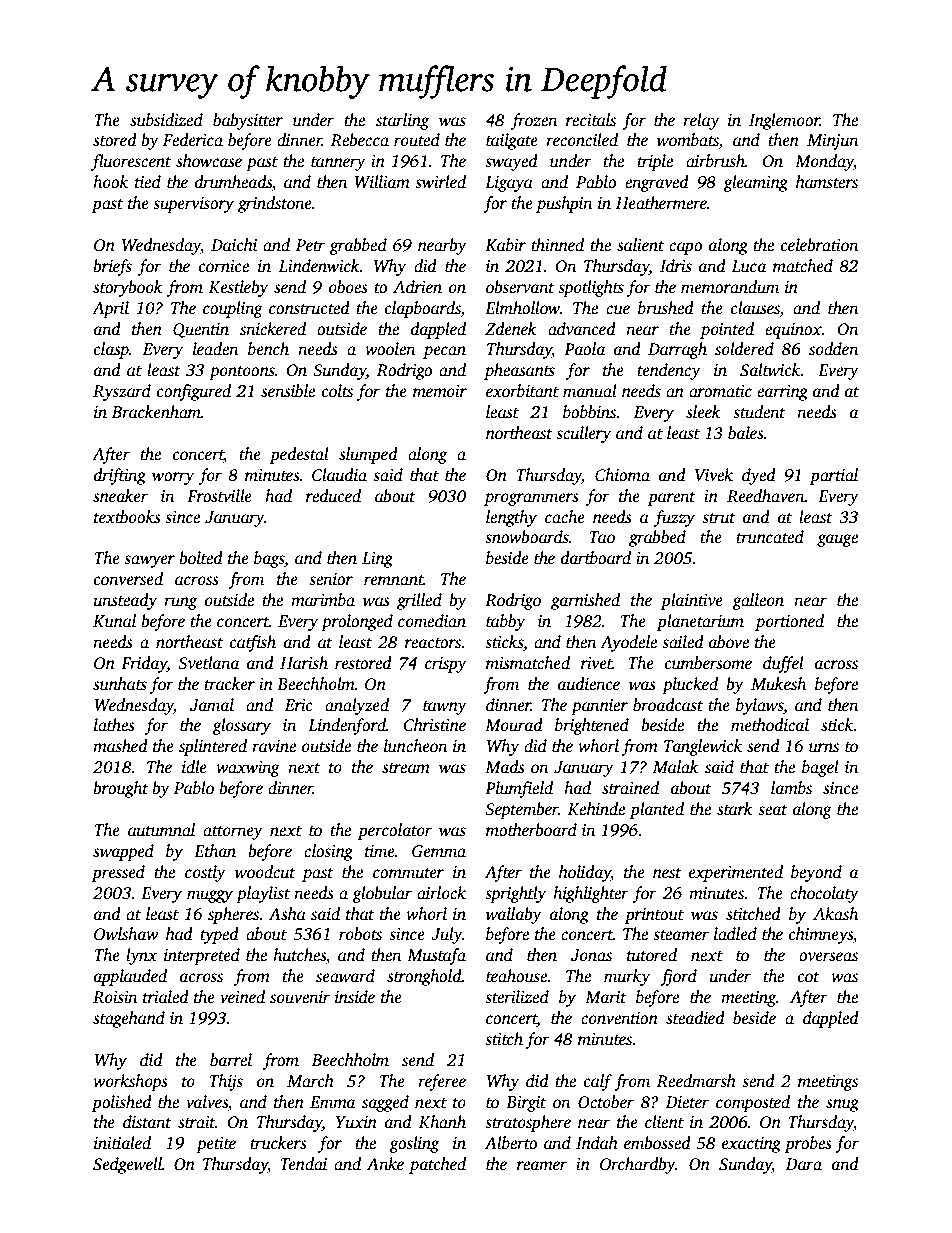 This image has width=952, height=1233. What do you see at coordinates (390, 349) in the image?
I see `woolen` at bounding box center [390, 349].
